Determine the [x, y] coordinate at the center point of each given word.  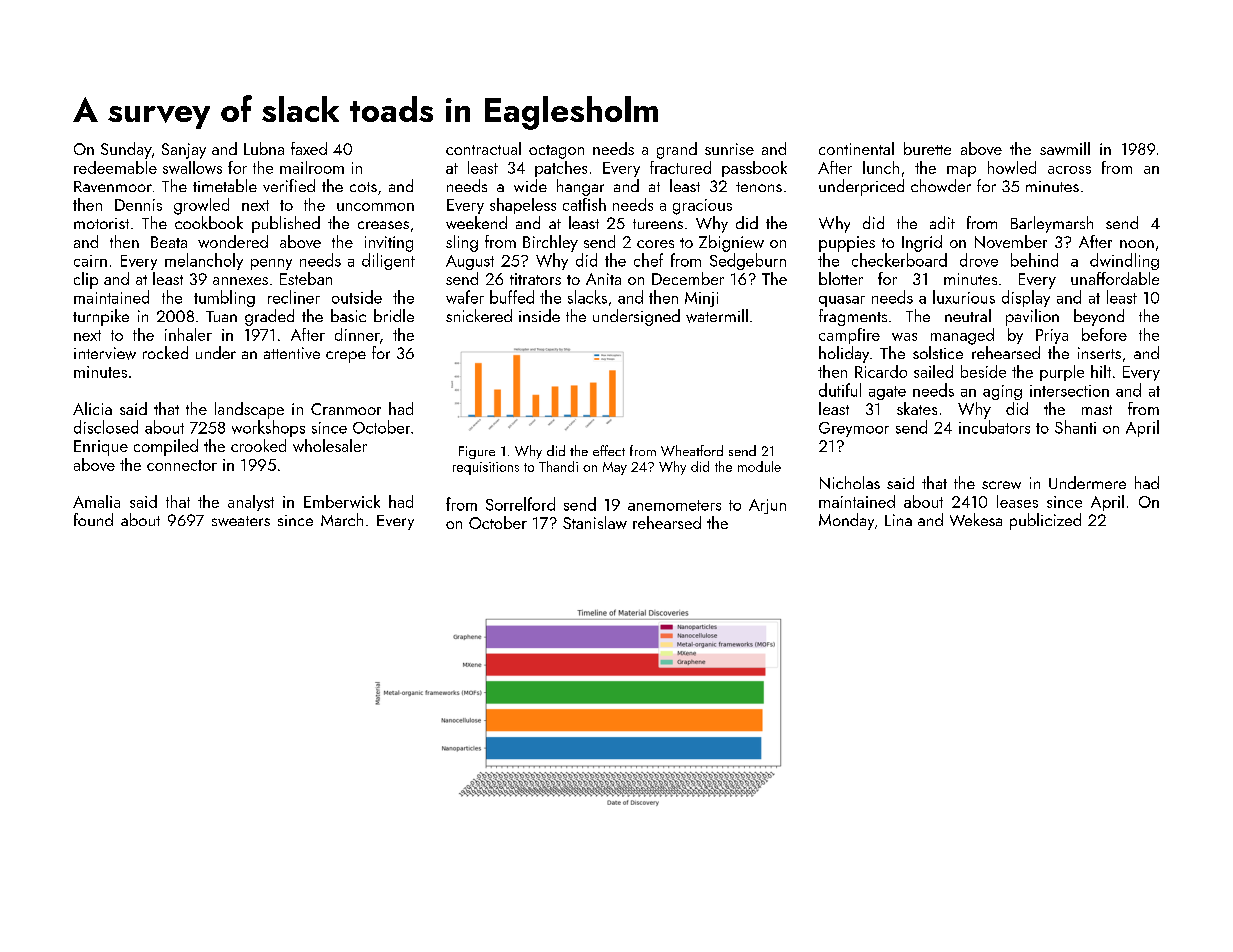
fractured [680, 167]
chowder [941, 185]
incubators [994, 427]
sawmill [1065, 148]
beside [983, 371]
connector [182, 465]
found [93, 519]
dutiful [840, 390]
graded [269, 317]
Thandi [558, 466]
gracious [702, 207]
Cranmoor [346, 409]
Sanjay [184, 151]
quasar [842, 301]
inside [539, 315]
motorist [101, 223]
